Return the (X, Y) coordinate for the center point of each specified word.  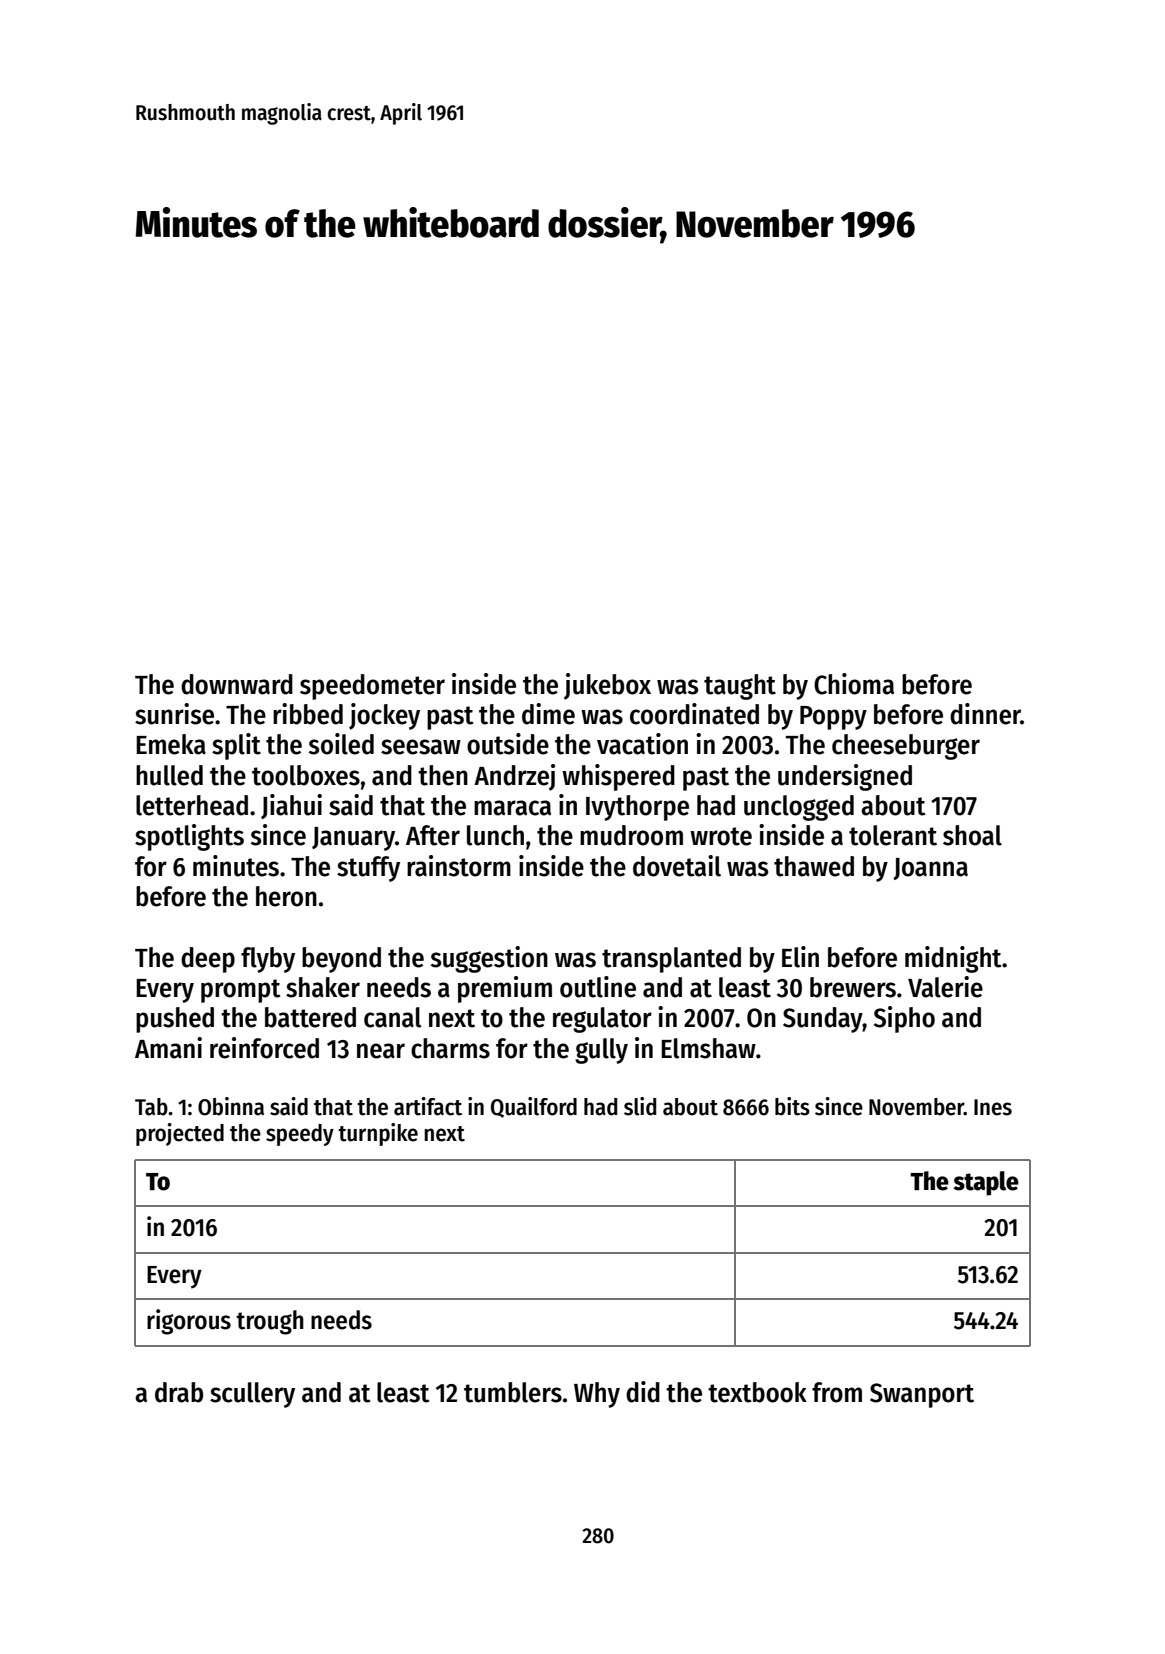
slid (640, 1106)
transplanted (671, 960)
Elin (800, 957)
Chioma (854, 684)
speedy (300, 1135)
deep (208, 960)
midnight (953, 959)
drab (179, 1392)
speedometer (372, 687)
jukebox (607, 686)
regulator (602, 1020)
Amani (168, 1048)
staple (986, 1183)
